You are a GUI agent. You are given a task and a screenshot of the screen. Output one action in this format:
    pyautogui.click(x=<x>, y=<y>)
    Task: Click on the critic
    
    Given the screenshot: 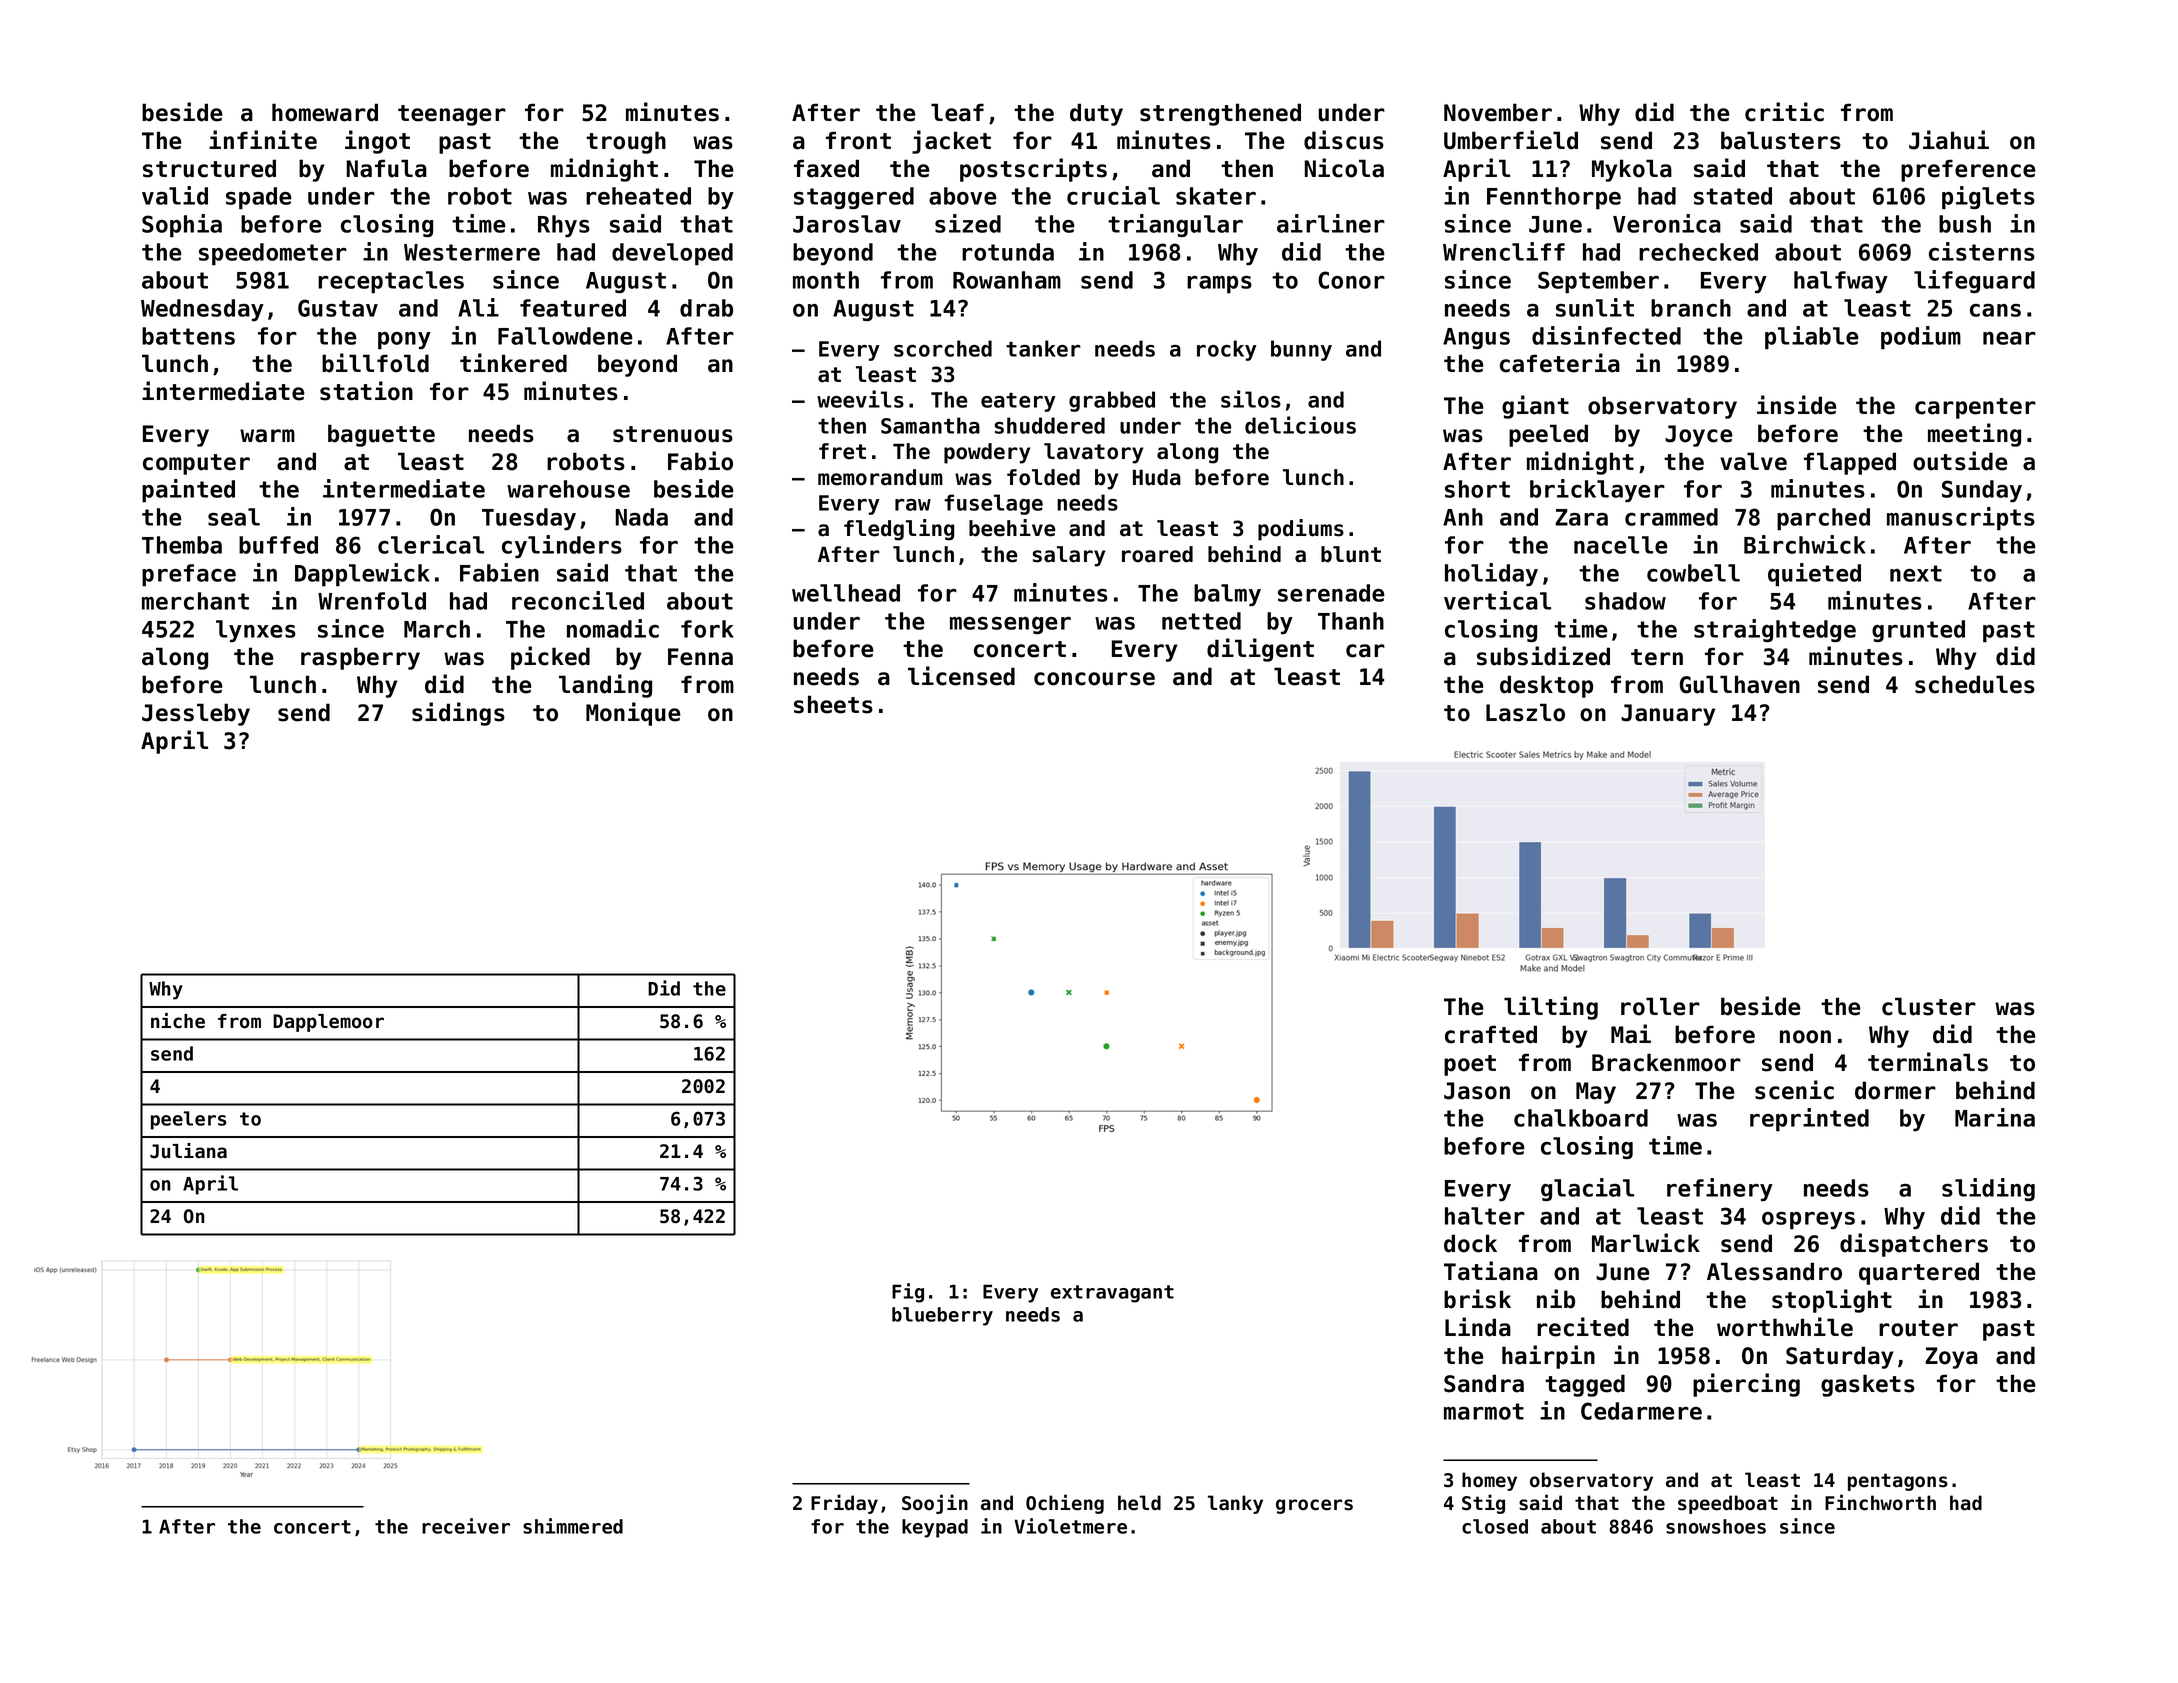 What is the action you would take?
    pyautogui.click(x=1784, y=112)
